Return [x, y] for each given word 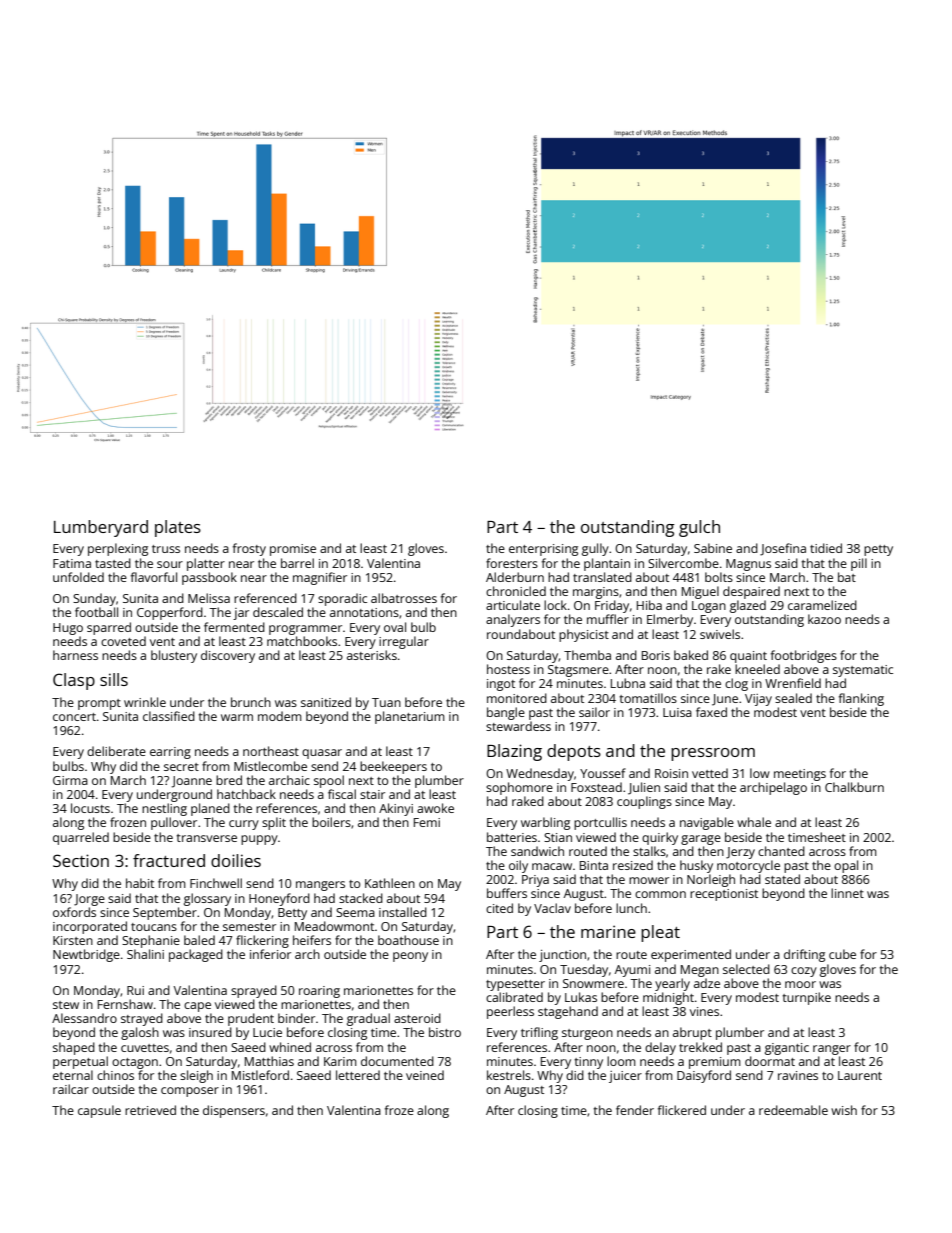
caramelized [822, 605]
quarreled [81, 838]
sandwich [537, 851]
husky [696, 866]
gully [595, 549]
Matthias [269, 1061]
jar [241, 614]
